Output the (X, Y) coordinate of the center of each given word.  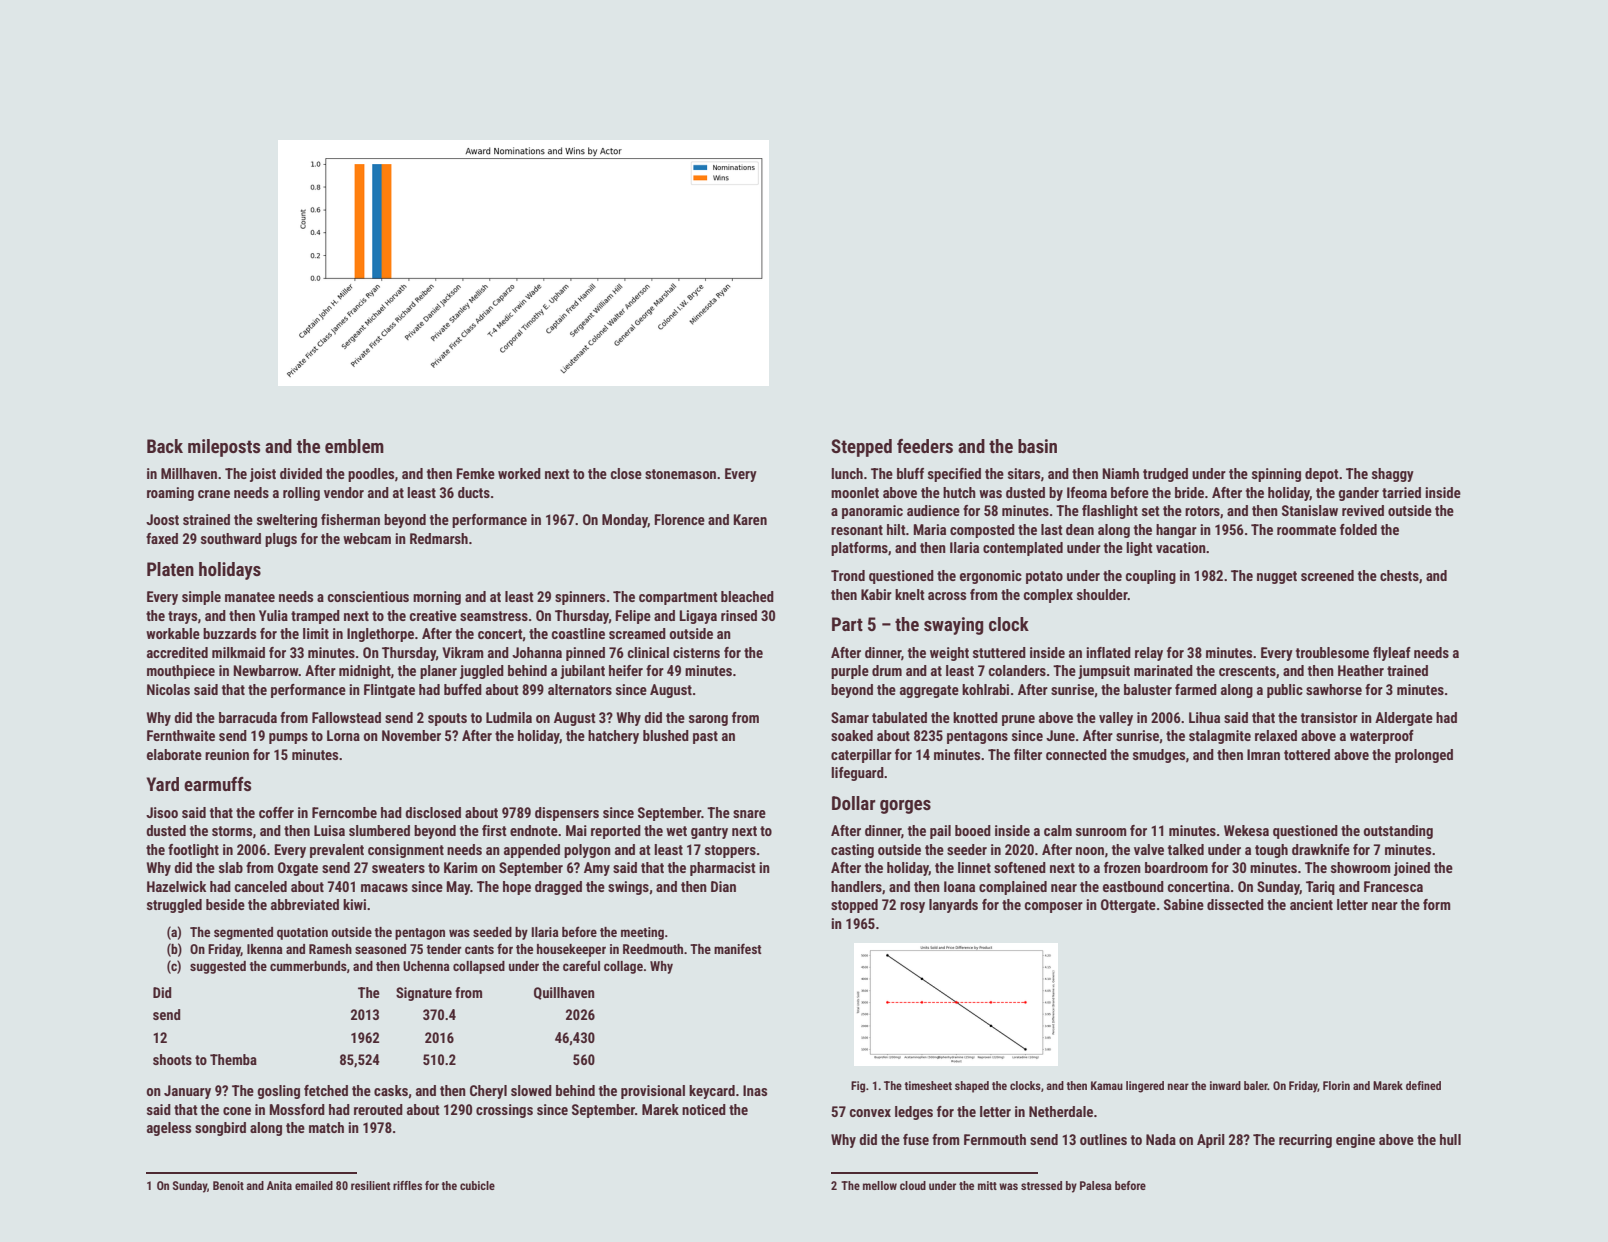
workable (173, 633)
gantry (709, 832)
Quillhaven (564, 993)
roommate (1306, 530)
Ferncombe (344, 812)
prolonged (1424, 756)
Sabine (1184, 904)
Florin (1336, 1085)
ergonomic (991, 577)
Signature (424, 994)
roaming (170, 494)
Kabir (876, 594)
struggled (174, 906)
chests (1399, 575)
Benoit (228, 1185)
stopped (854, 906)
